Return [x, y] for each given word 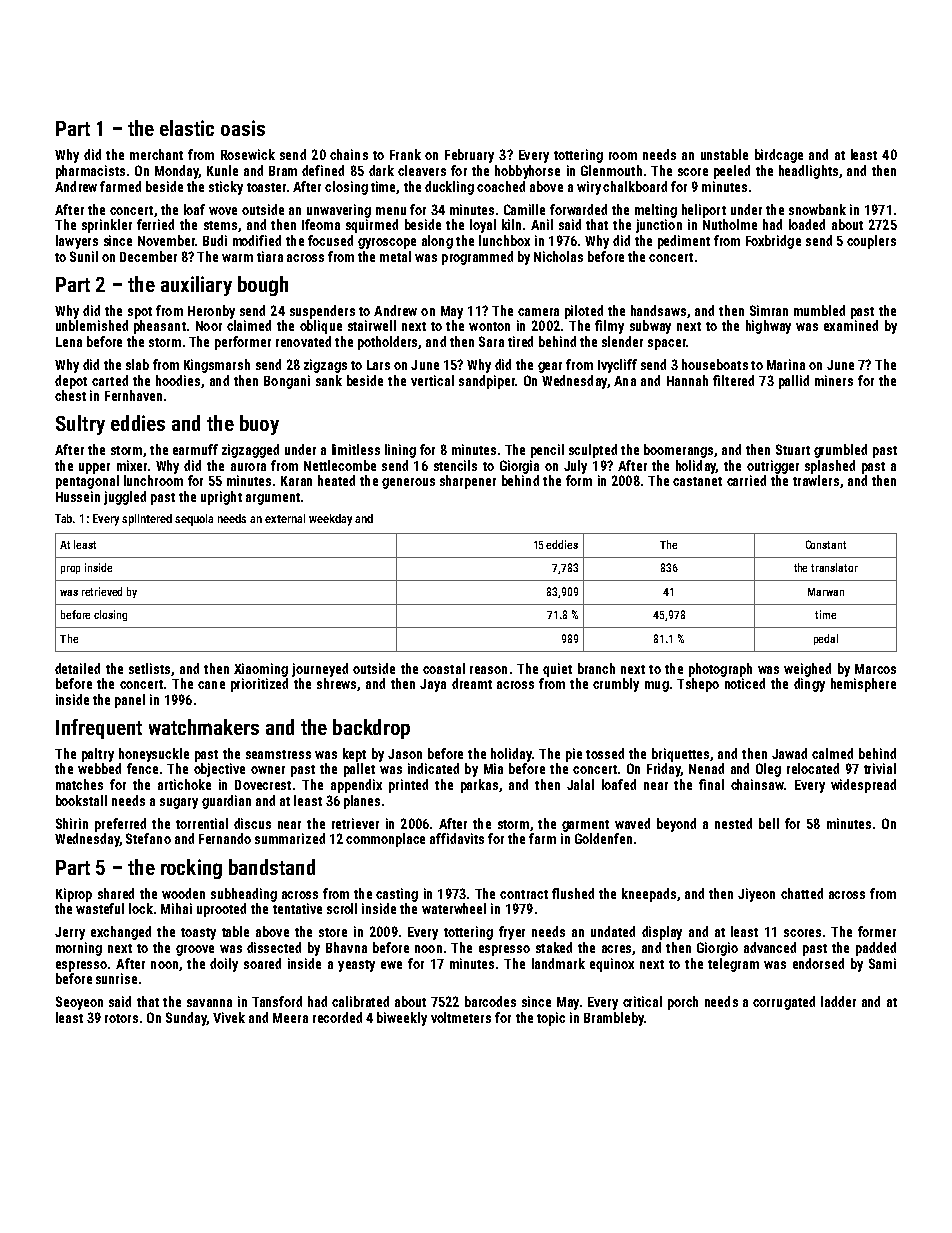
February [469, 156]
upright [221, 498]
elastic [187, 128]
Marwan [826, 592]
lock [141, 908]
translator [834, 567]
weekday [330, 520]
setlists [149, 668]
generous [408, 483]
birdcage [779, 156]
